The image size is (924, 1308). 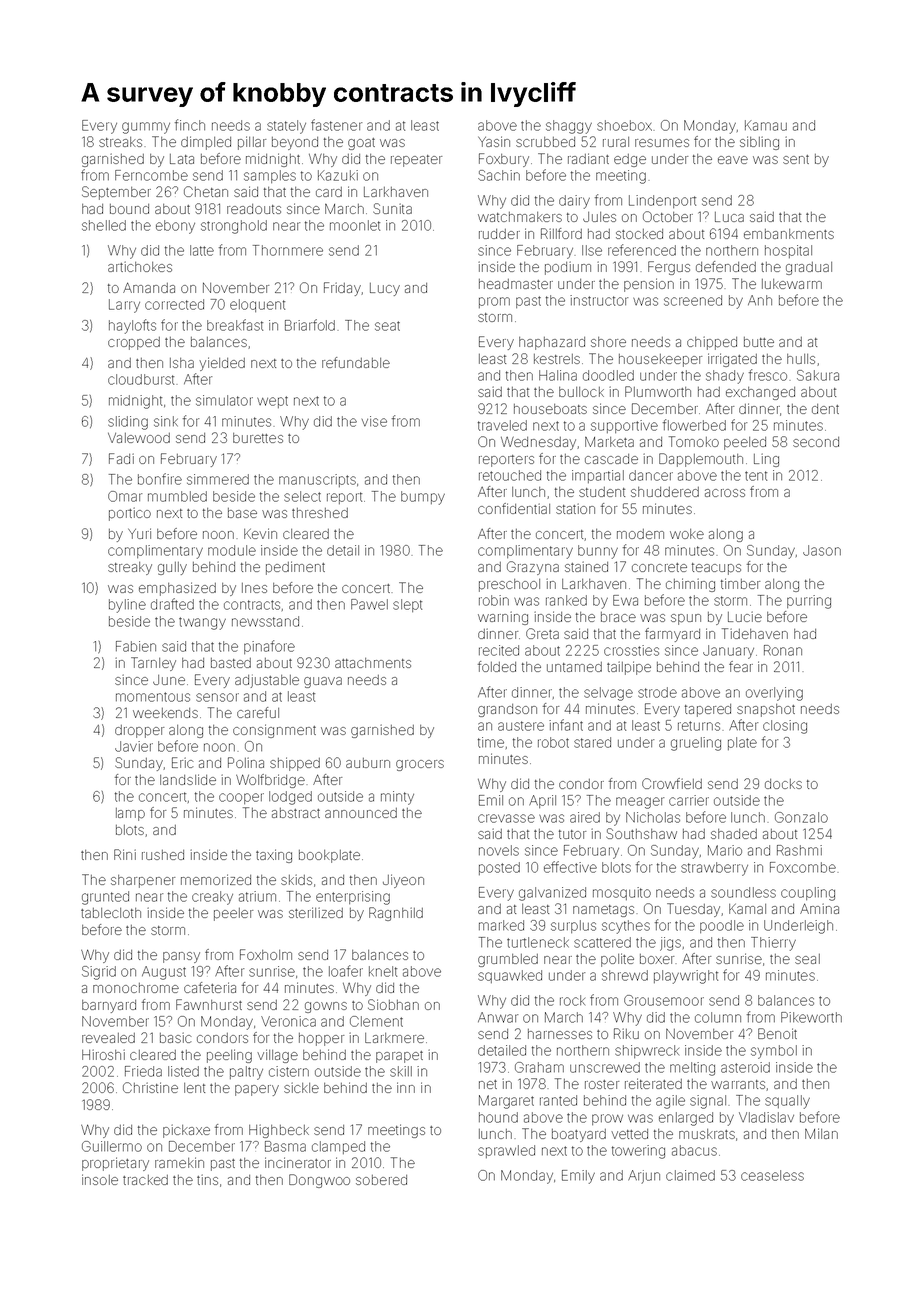 What do you see at coordinates (760, 393) in the page?
I see `exchanged` at bounding box center [760, 393].
